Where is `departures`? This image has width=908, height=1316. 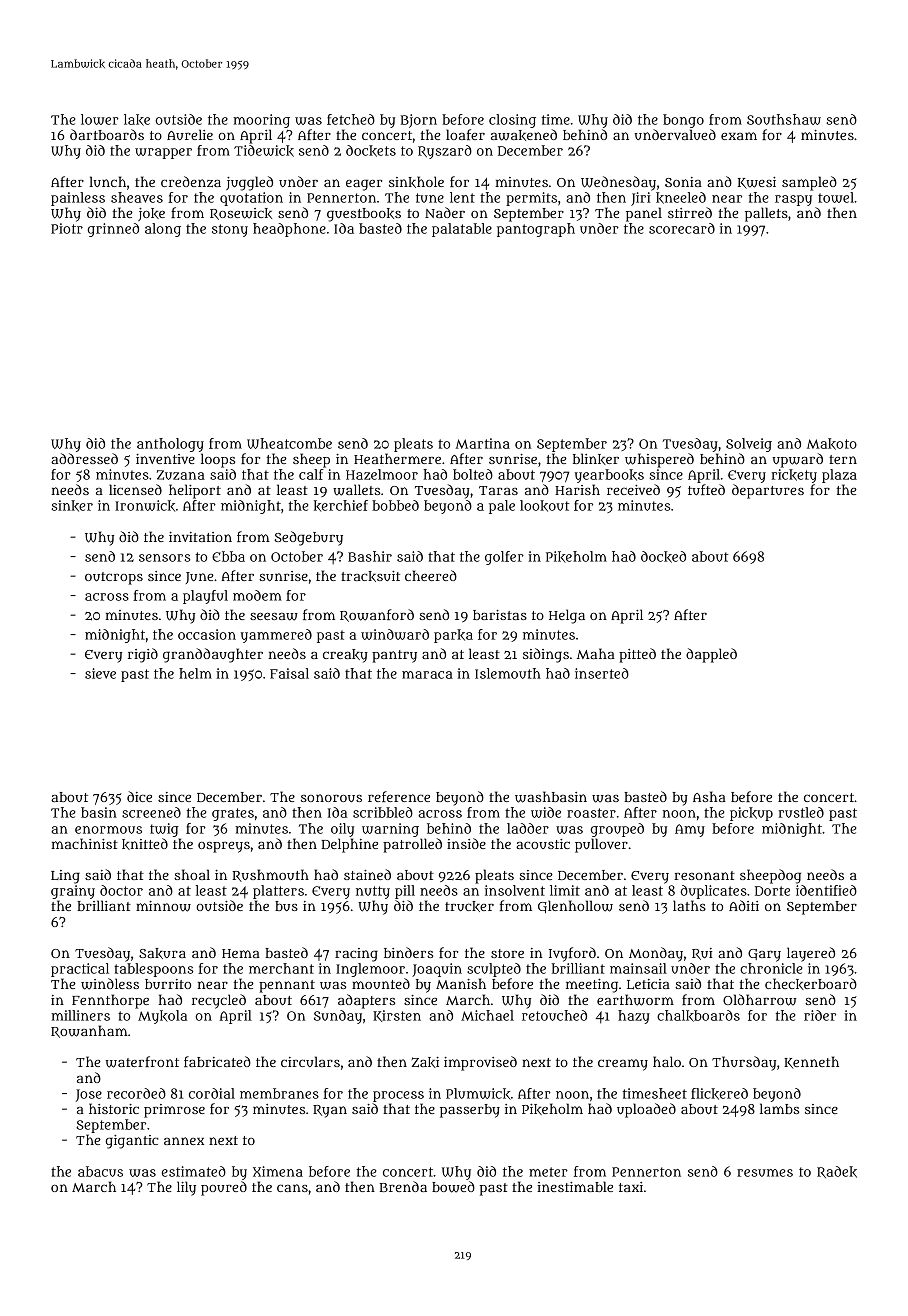 departures is located at coordinates (768, 491).
